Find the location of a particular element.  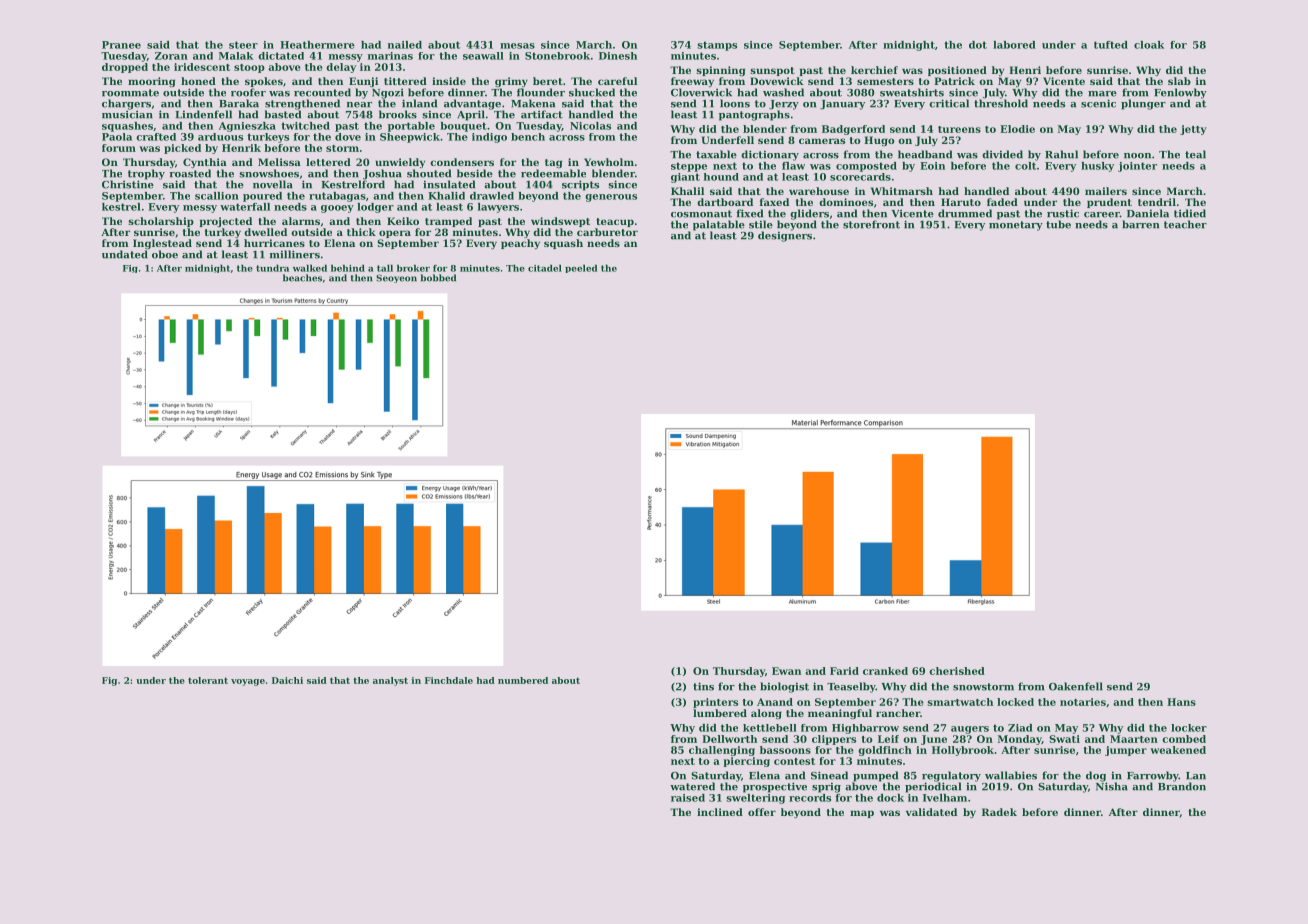

tundra is located at coordinates (272, 268).
